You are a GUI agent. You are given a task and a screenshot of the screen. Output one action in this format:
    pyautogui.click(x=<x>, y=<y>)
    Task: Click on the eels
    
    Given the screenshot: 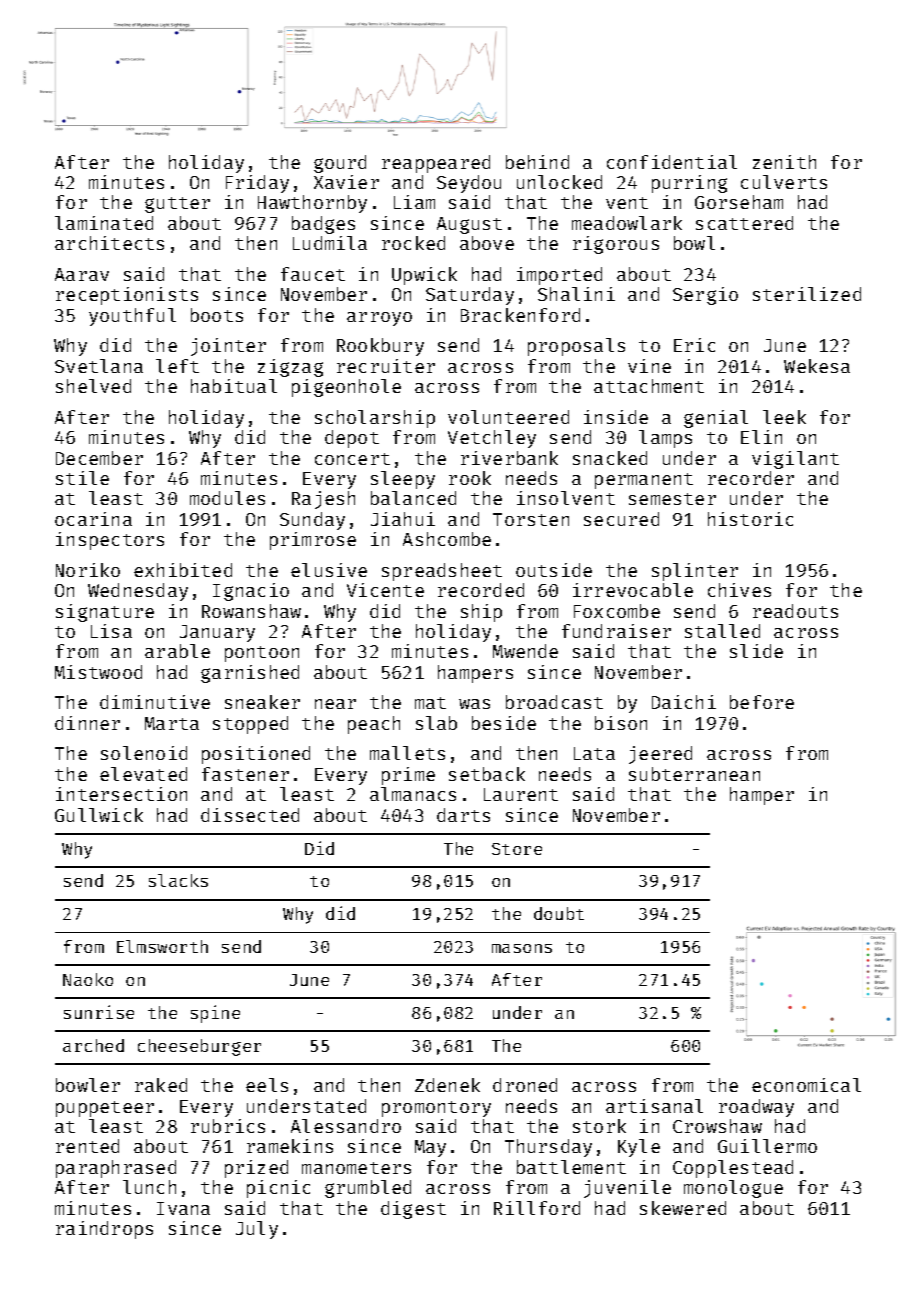 What is the action you would take?
    pyautogui.click(x=267, y=1085)
